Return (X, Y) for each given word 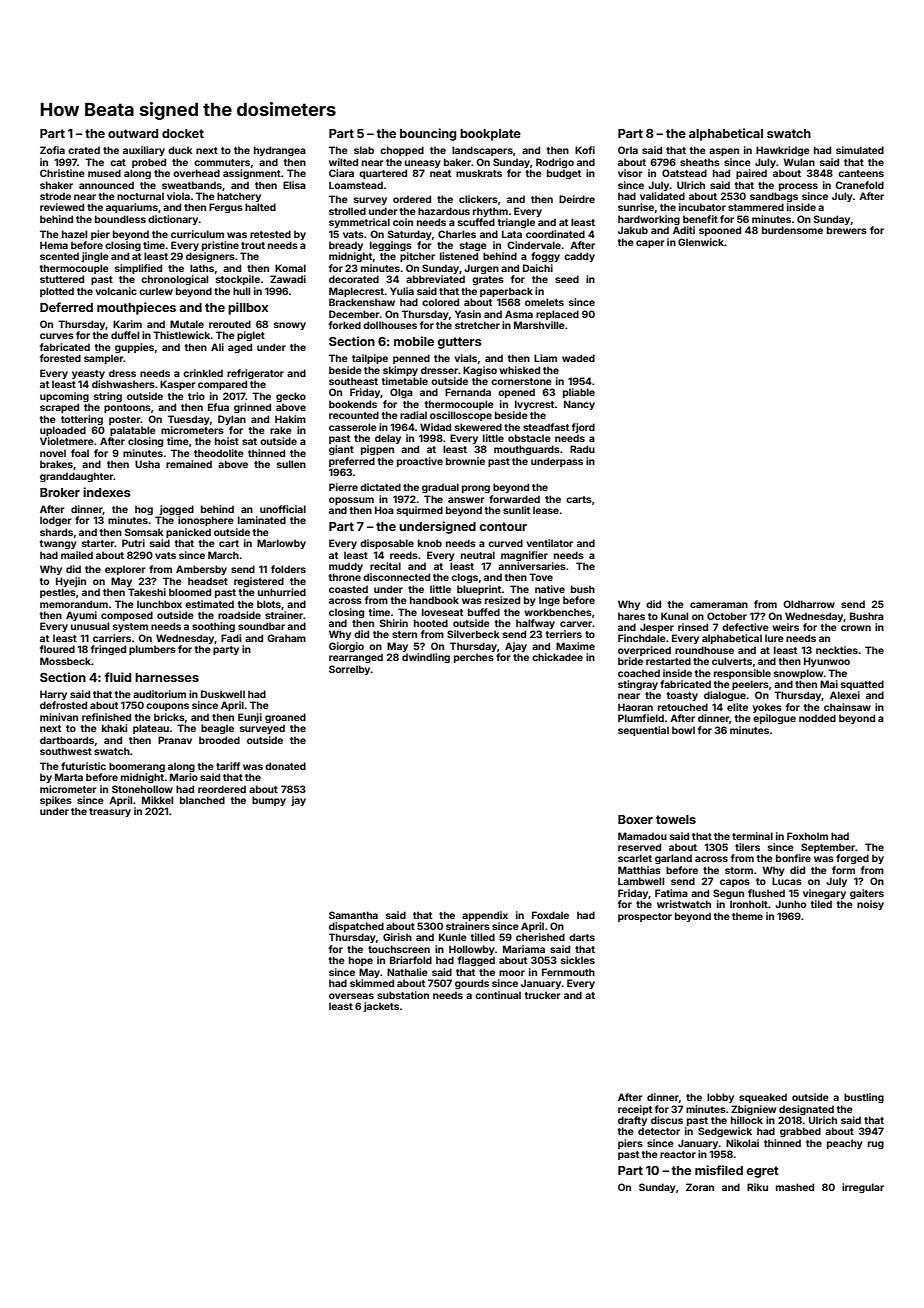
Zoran (700, 1187)
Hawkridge (783, 151)
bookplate (490, 135)
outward (133, 133)
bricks (169, 717)
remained (189, 464)
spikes (56, 801)
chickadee (557, 657)
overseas (351, 996)
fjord (583, 428)
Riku (757, 1187)
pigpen (377, 450)
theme (747, 916)
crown (856, 628)
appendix (485, 916)
